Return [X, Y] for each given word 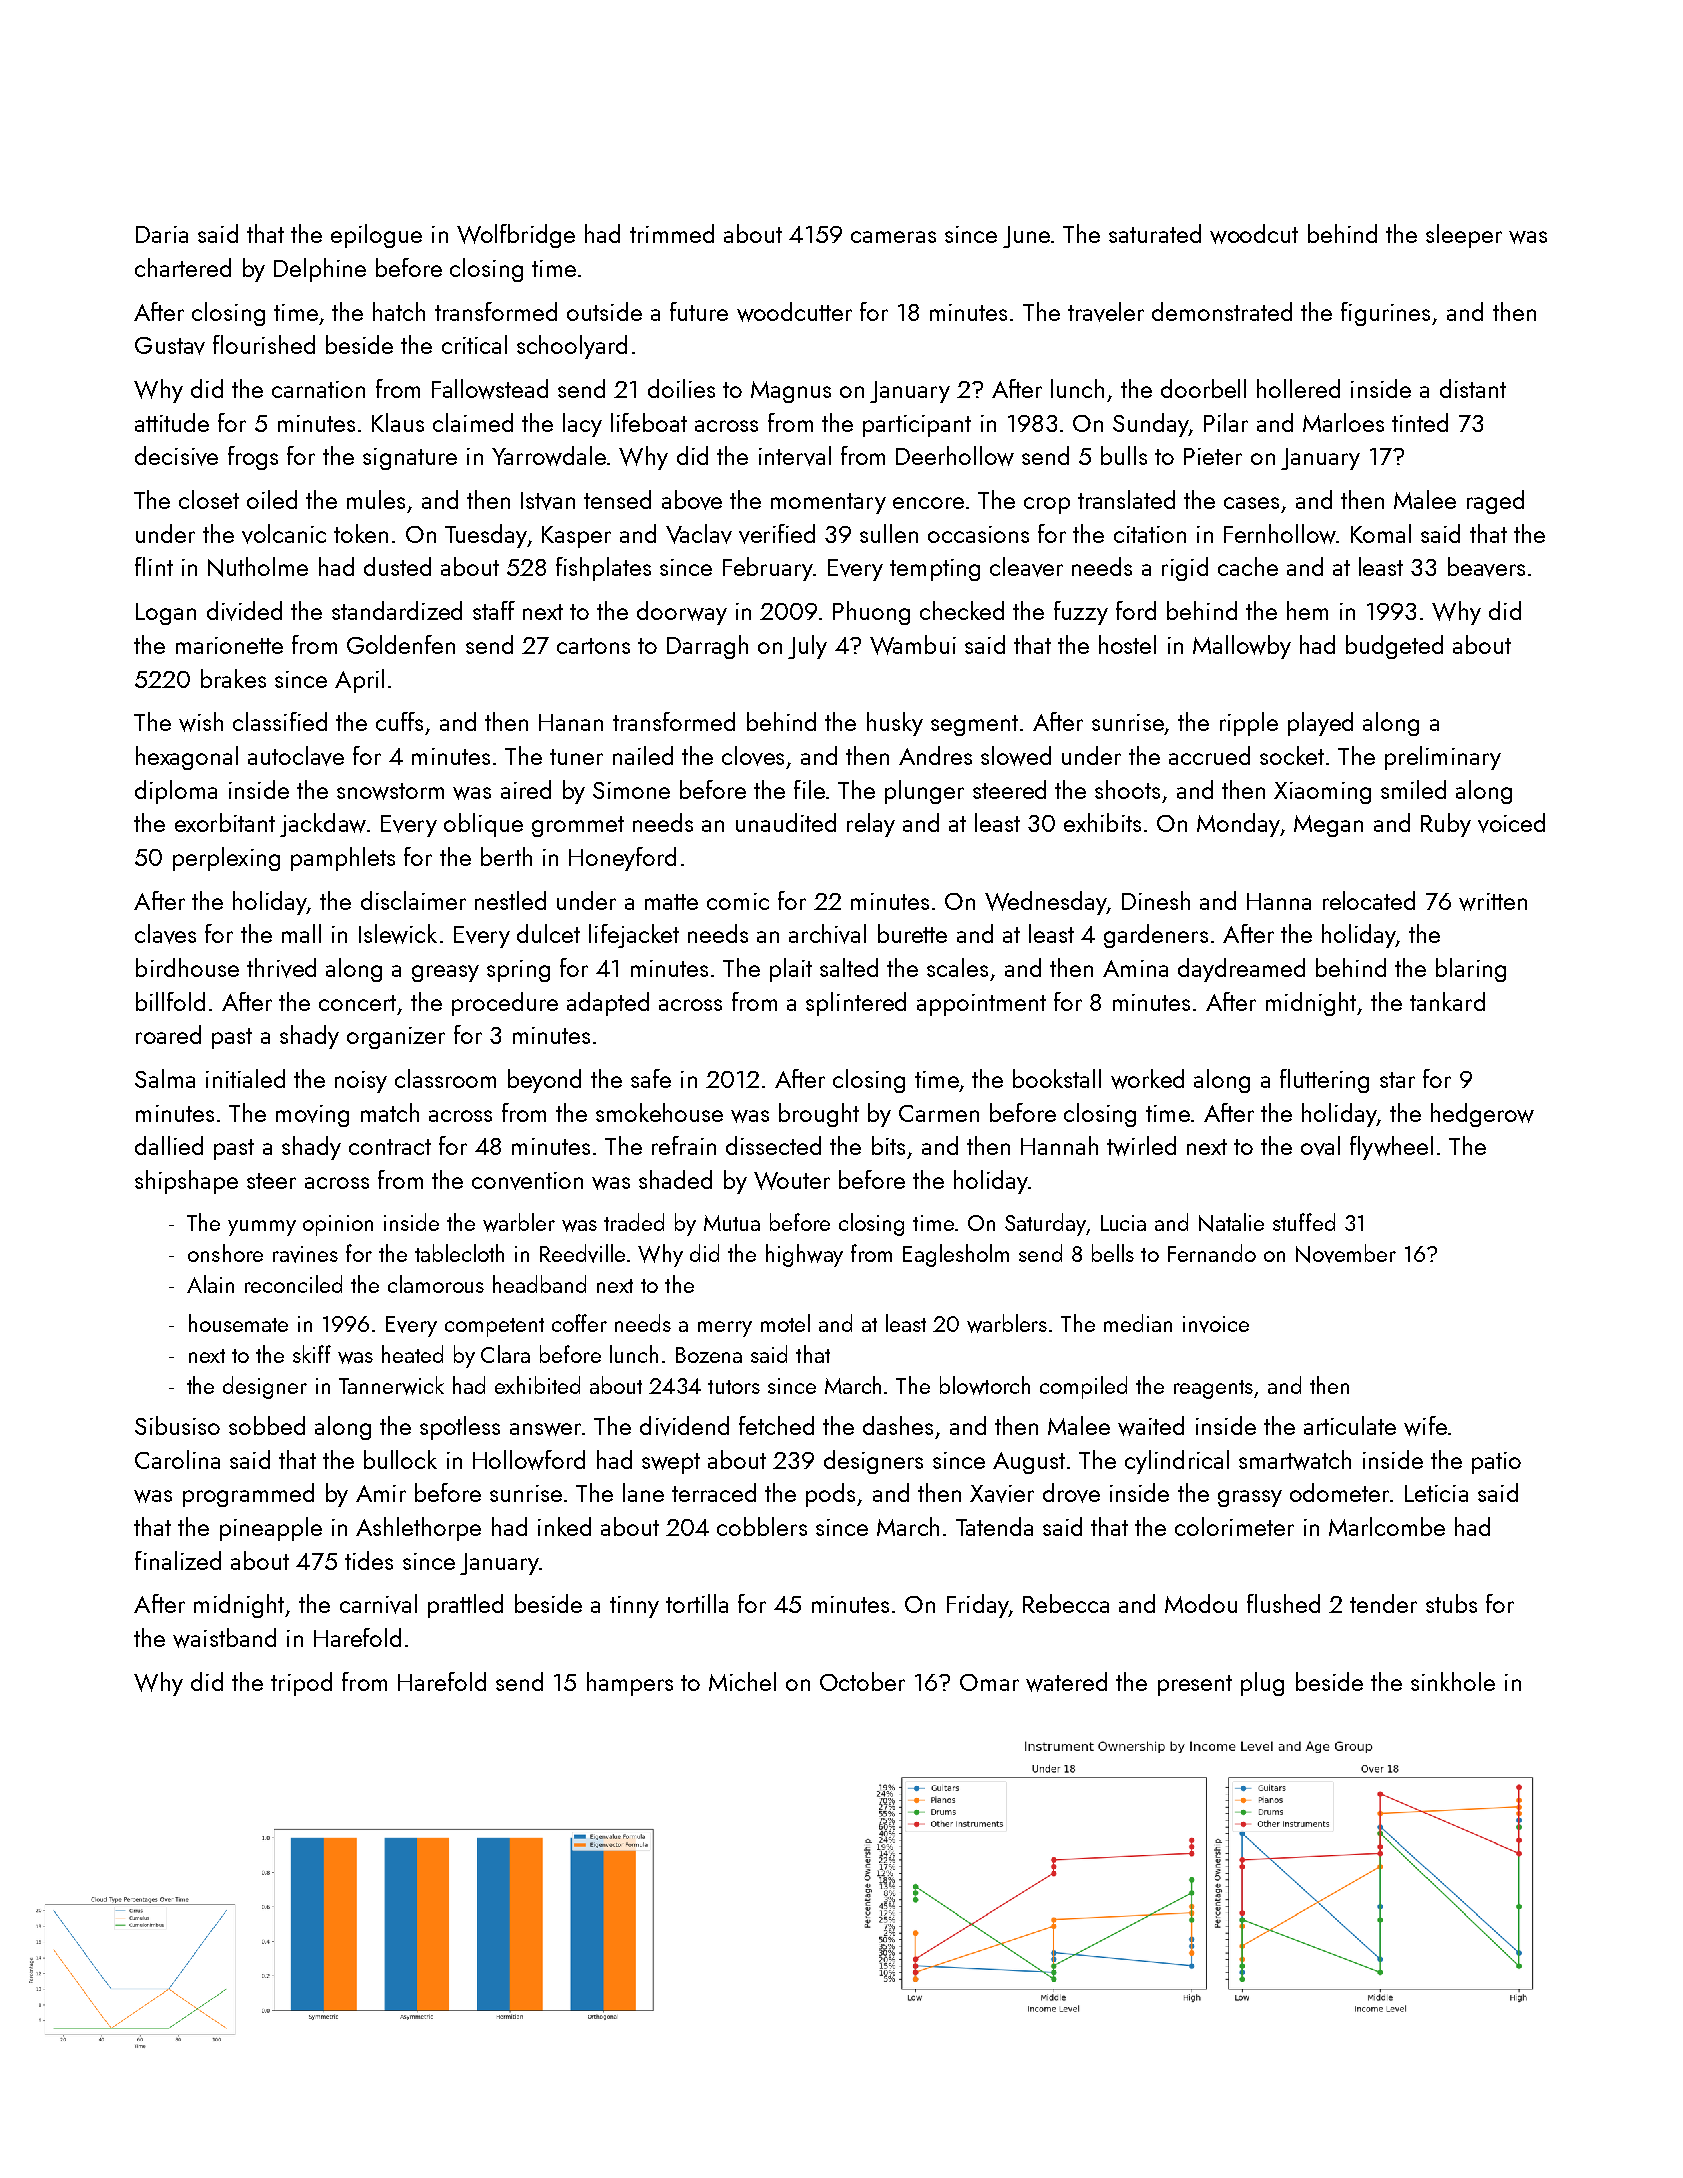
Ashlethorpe [418, 1529]
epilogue [376, 236]
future [699, 311]
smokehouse [659, 1112]
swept [671, 1463]
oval [1320, 1146]
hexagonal [187, 758]
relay [871, 825]
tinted [1420, 422]
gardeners [1156, 936]
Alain [210, 1284]
